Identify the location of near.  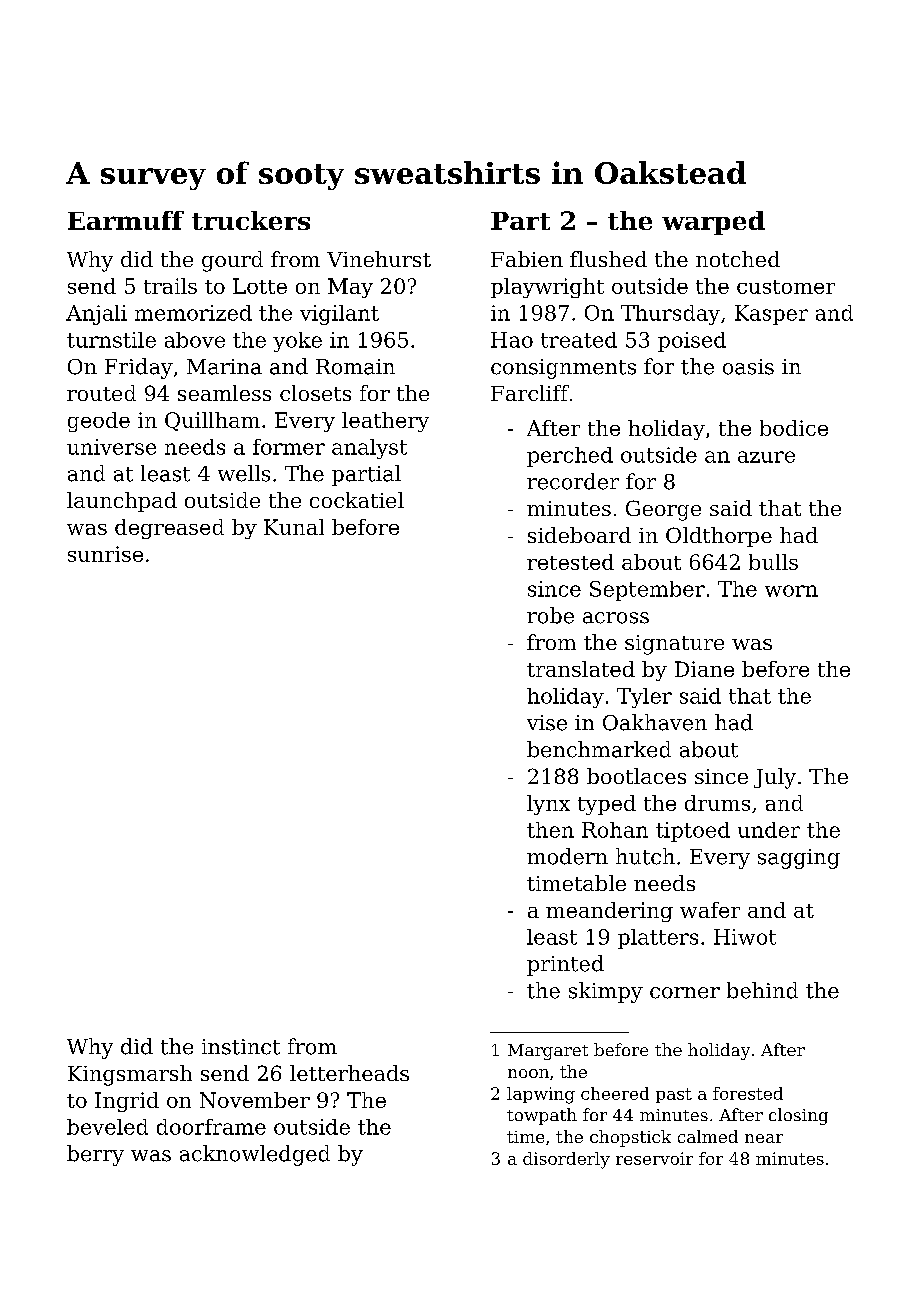
(764, 1138).
